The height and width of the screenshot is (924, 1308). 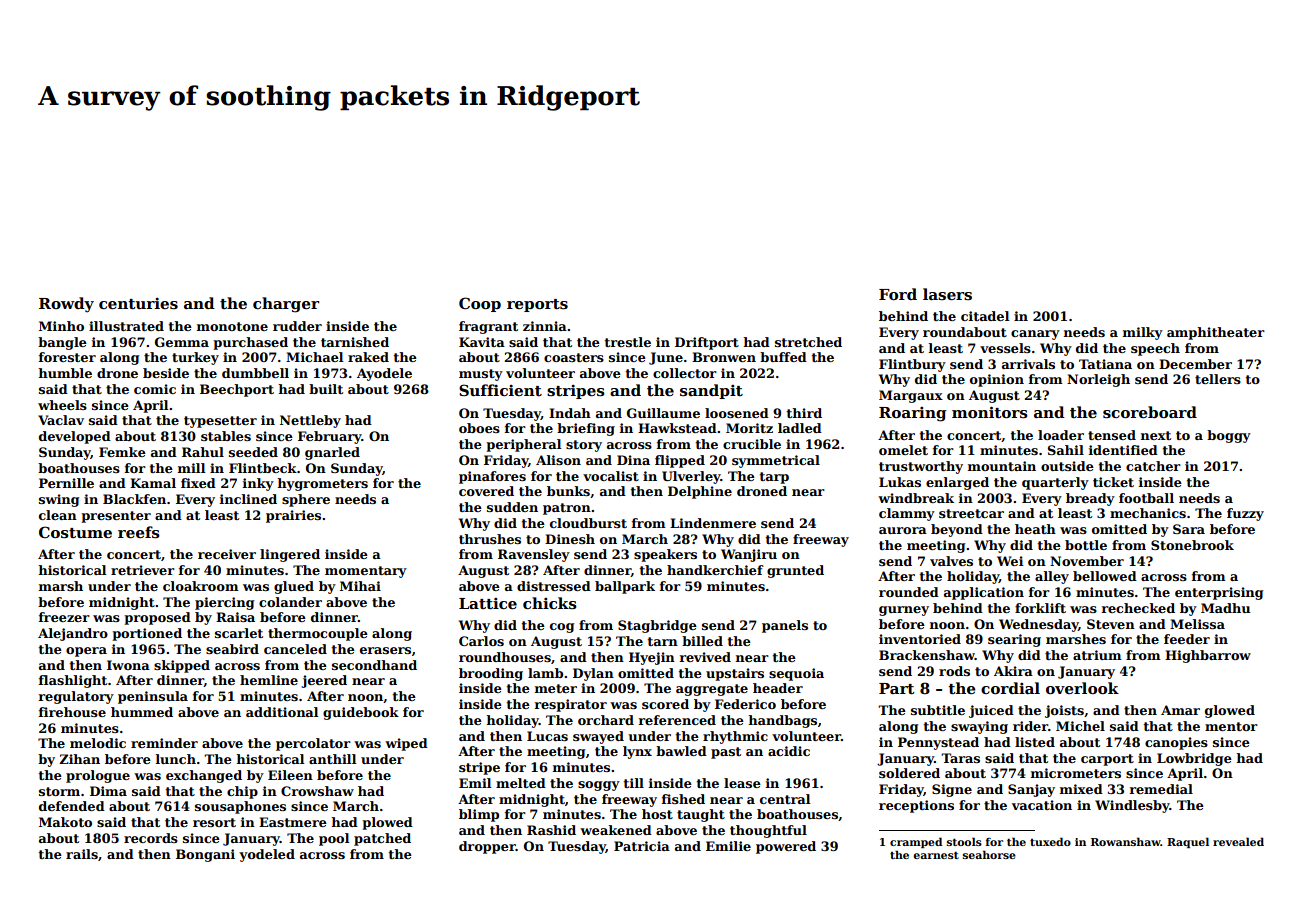 What do you see at coordinates (306, 500) in the screenshot?
I see `sphere` at bounding box center [306, 500].
